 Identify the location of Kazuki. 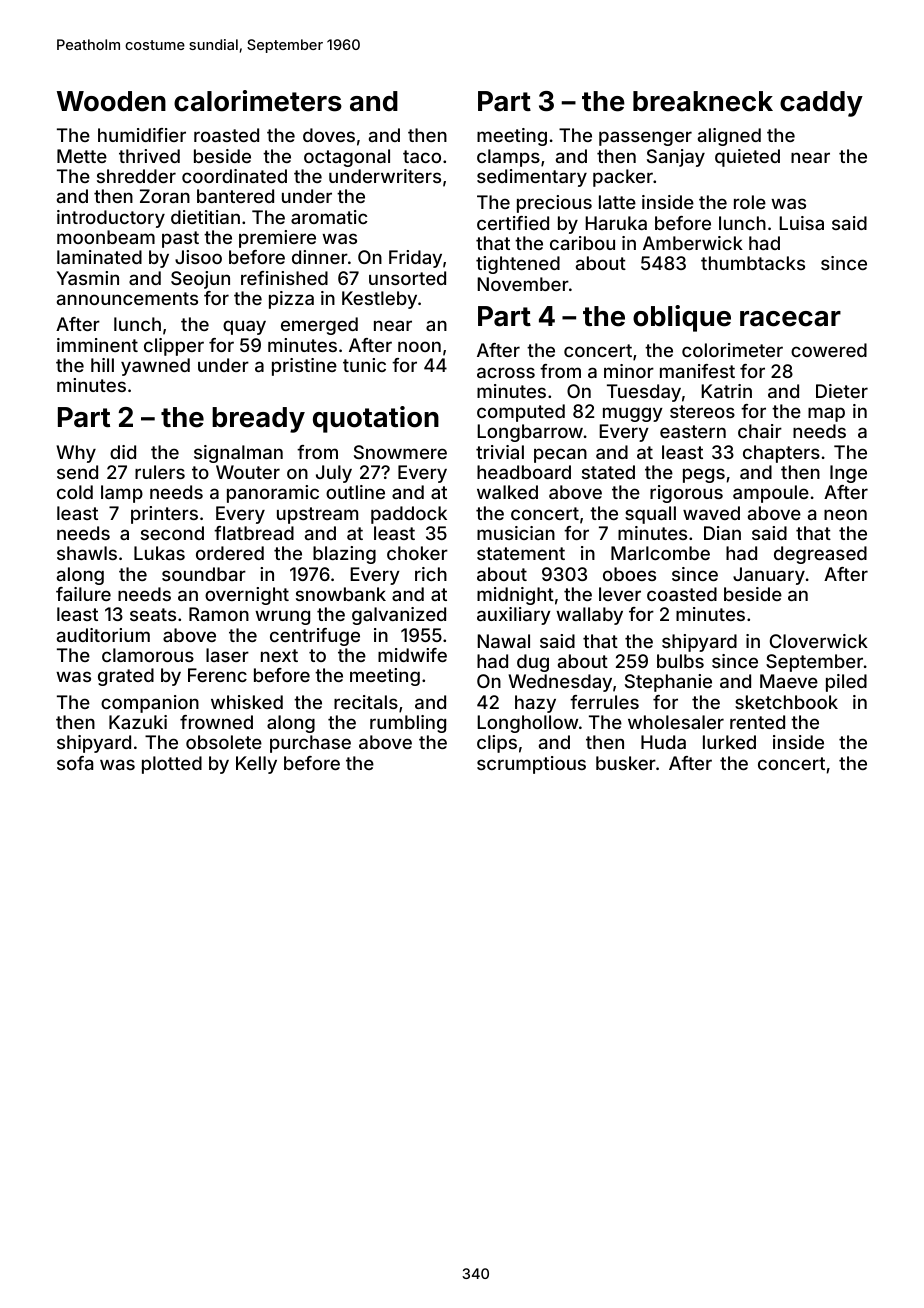
(138, 722).
